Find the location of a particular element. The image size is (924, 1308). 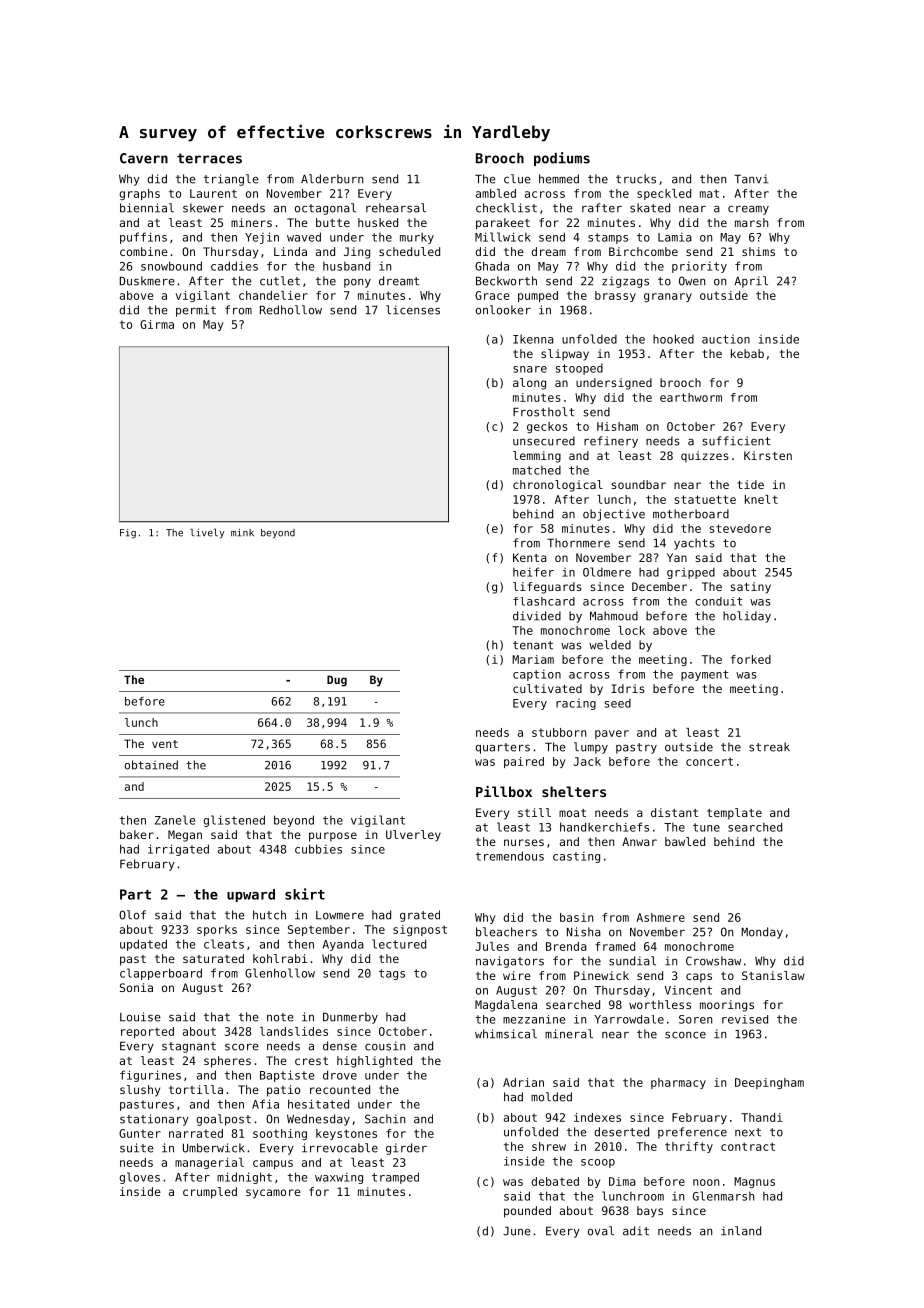

June is located at coordinates (517, 1231).
